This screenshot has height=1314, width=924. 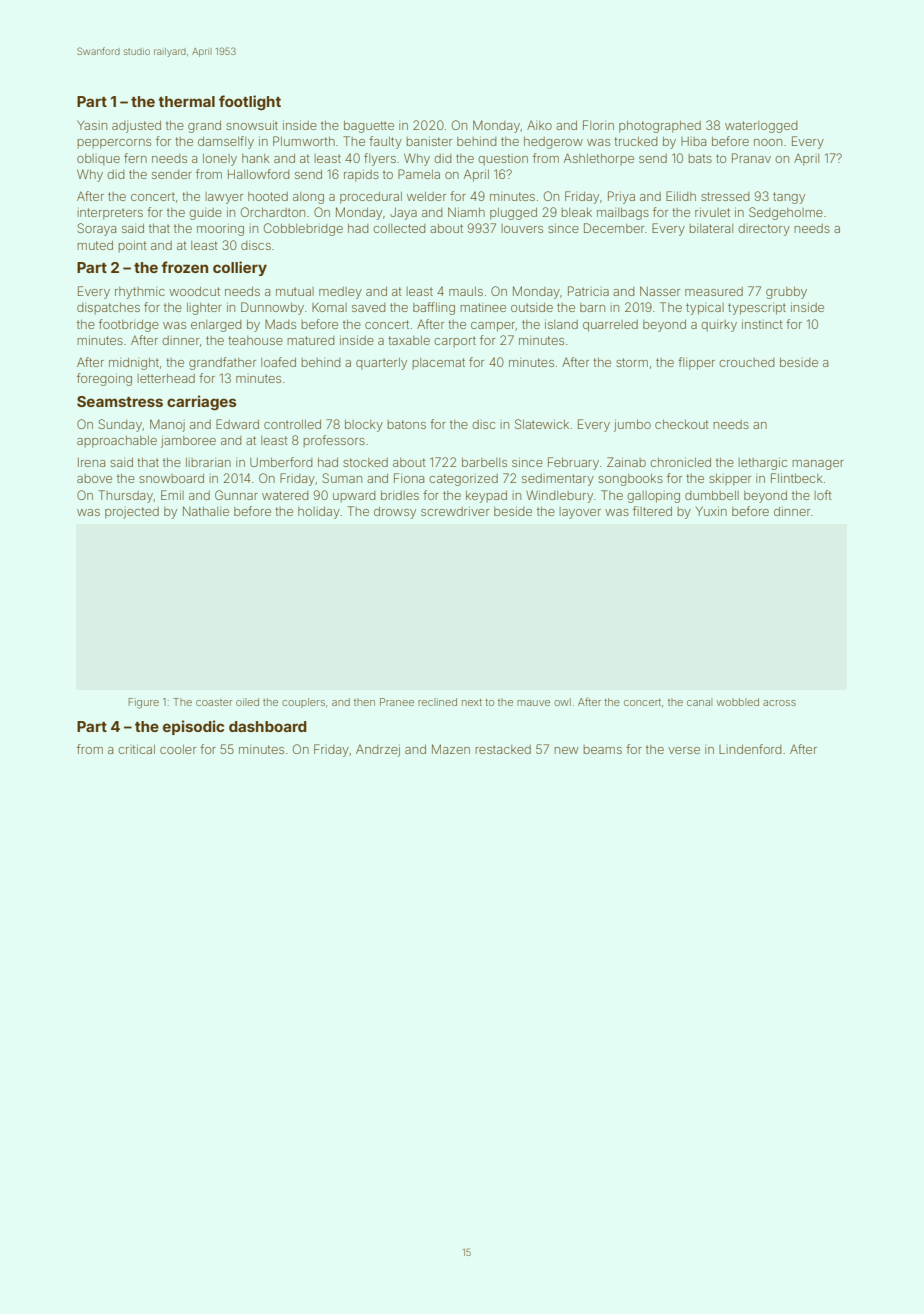 What do you see at coordinates (178, 749) in the screenshot?
I see `cooler` at bounding box center [178, 749].
